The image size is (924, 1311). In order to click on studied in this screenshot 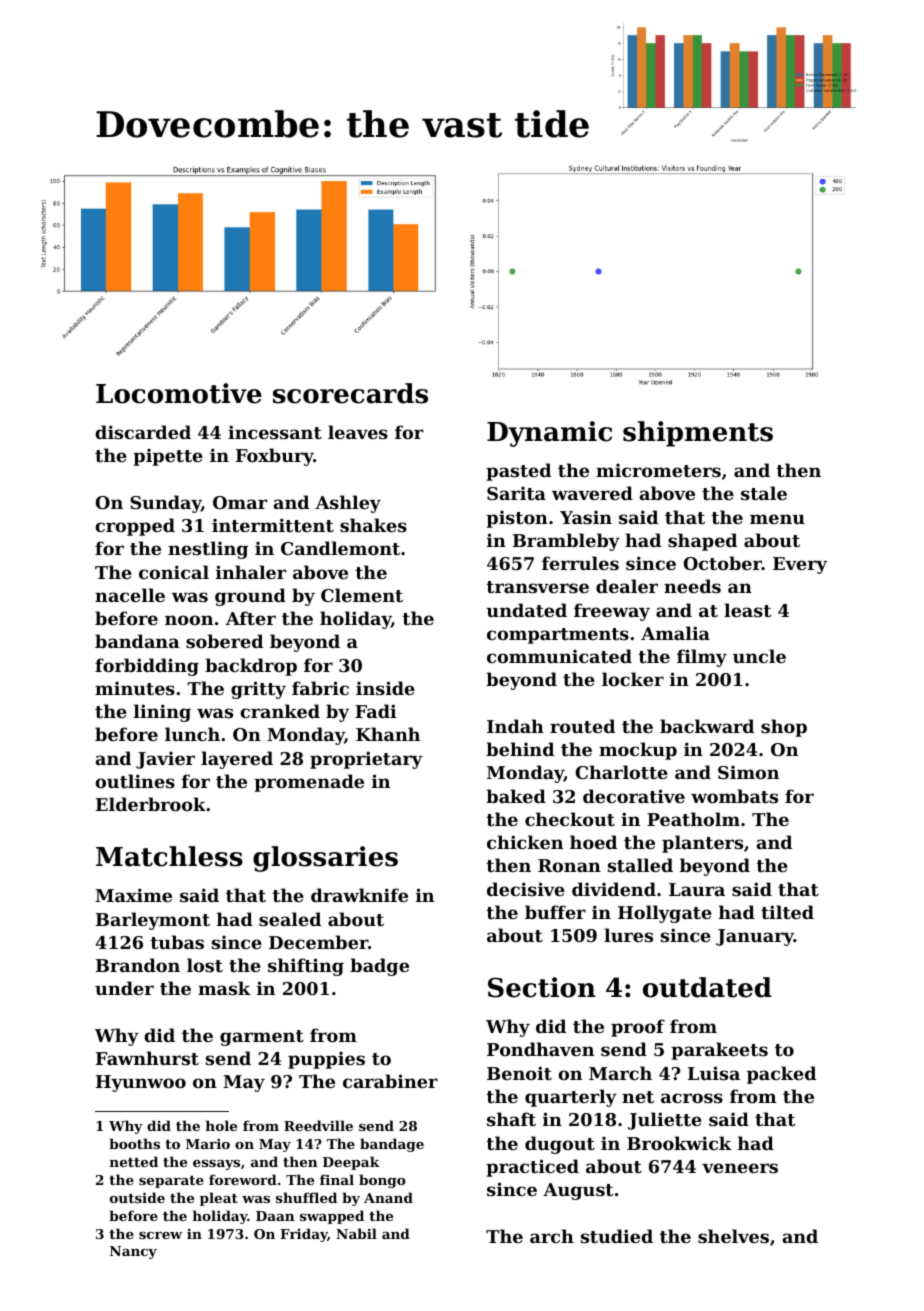, I will do `click(617, 1236)`.
